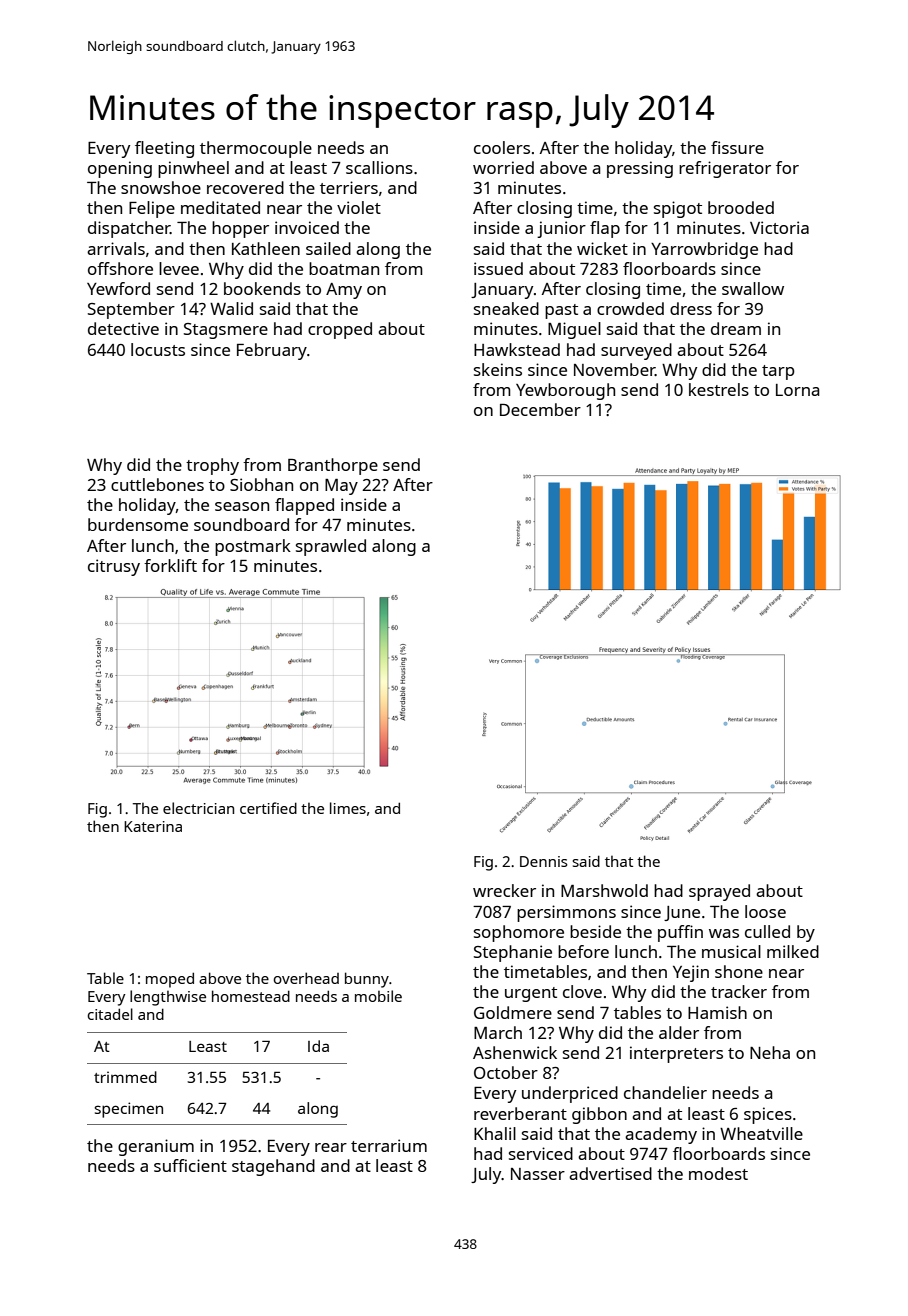  What do you see at coordinates (610, 1173) in the screenshot?
I see `advertised` at bounding box center [610, 1173].
